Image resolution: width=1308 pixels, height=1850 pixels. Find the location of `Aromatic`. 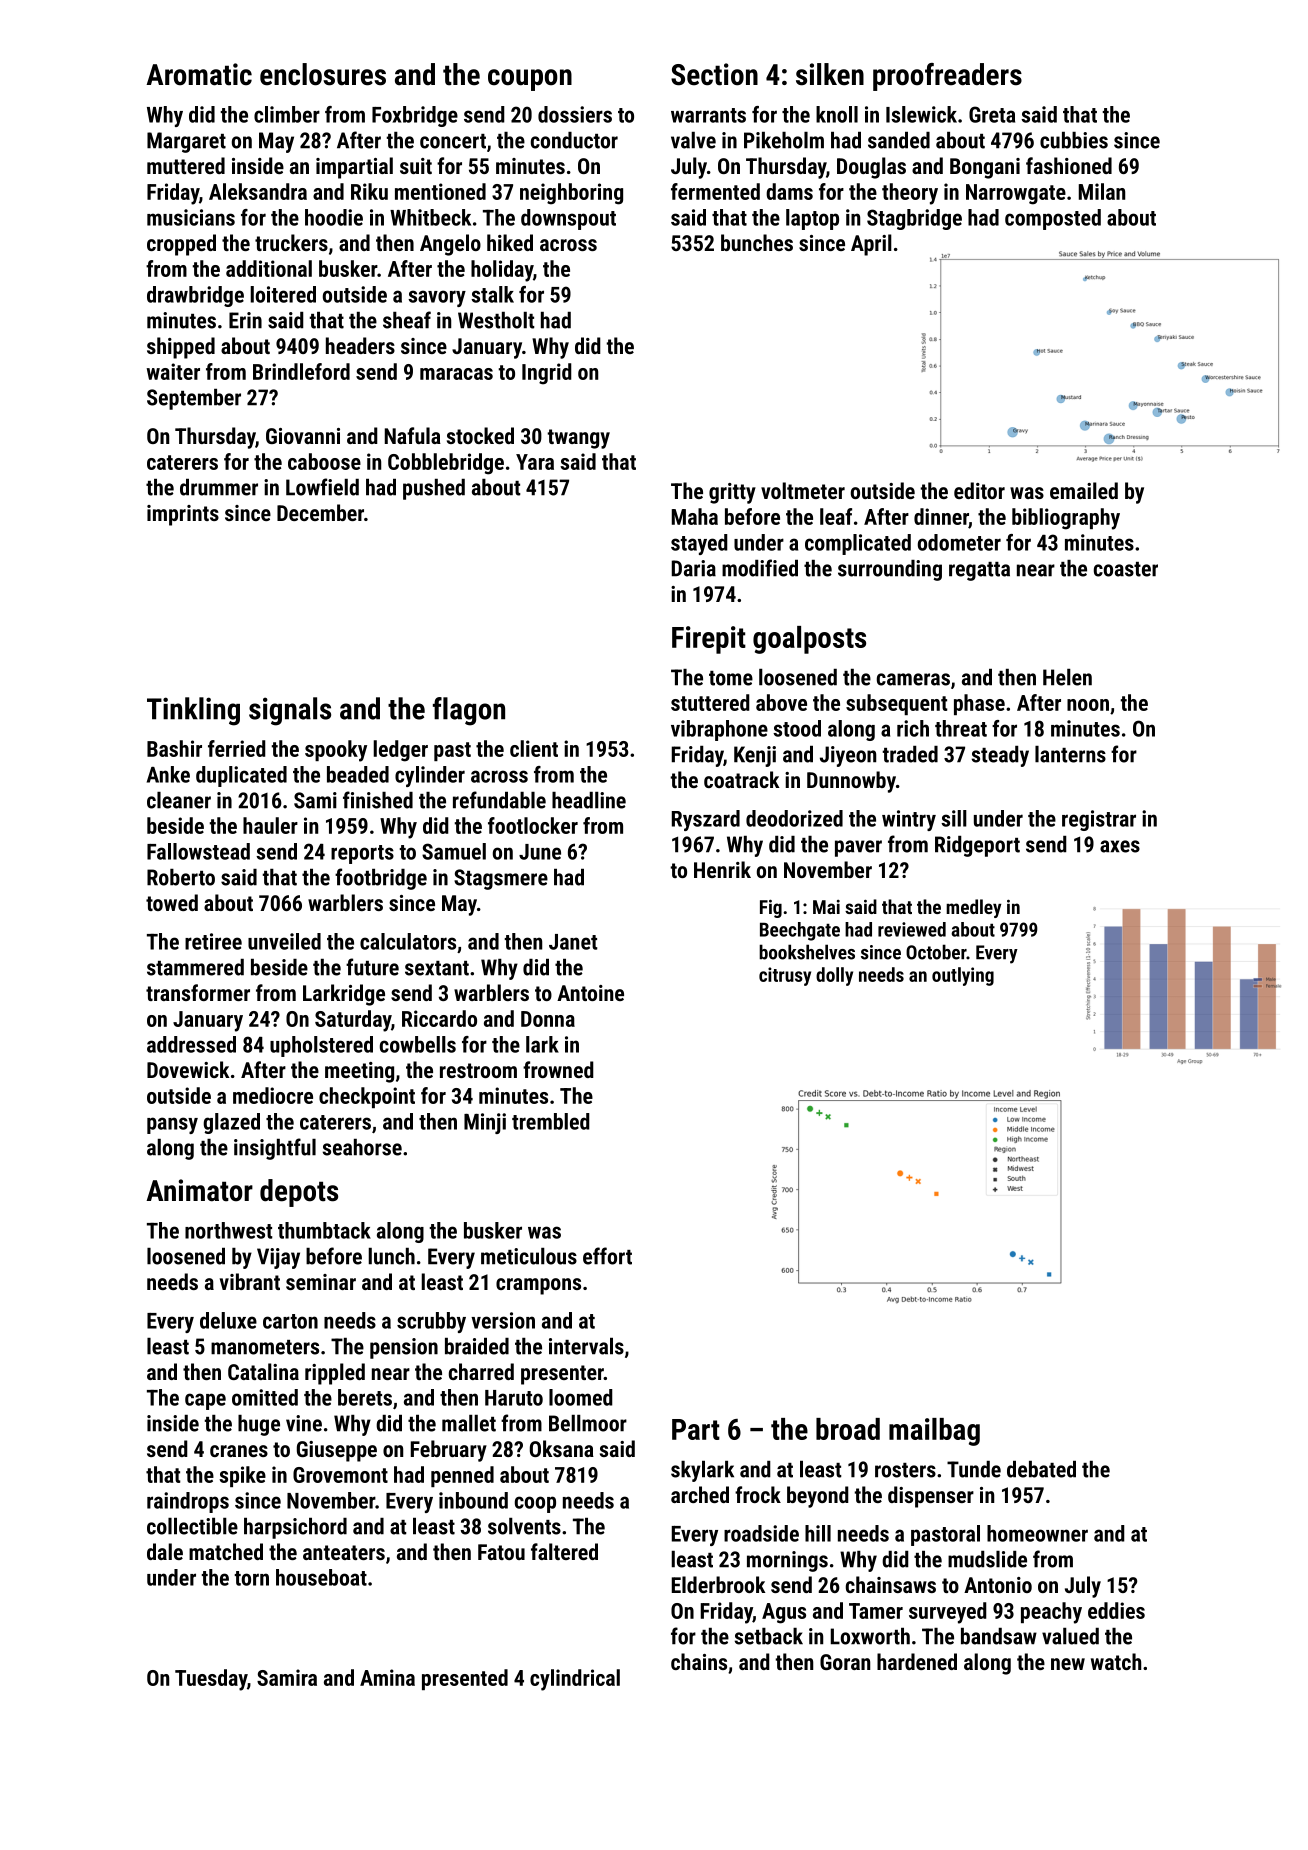

Aromatic is located at coordinates (199, 74).
